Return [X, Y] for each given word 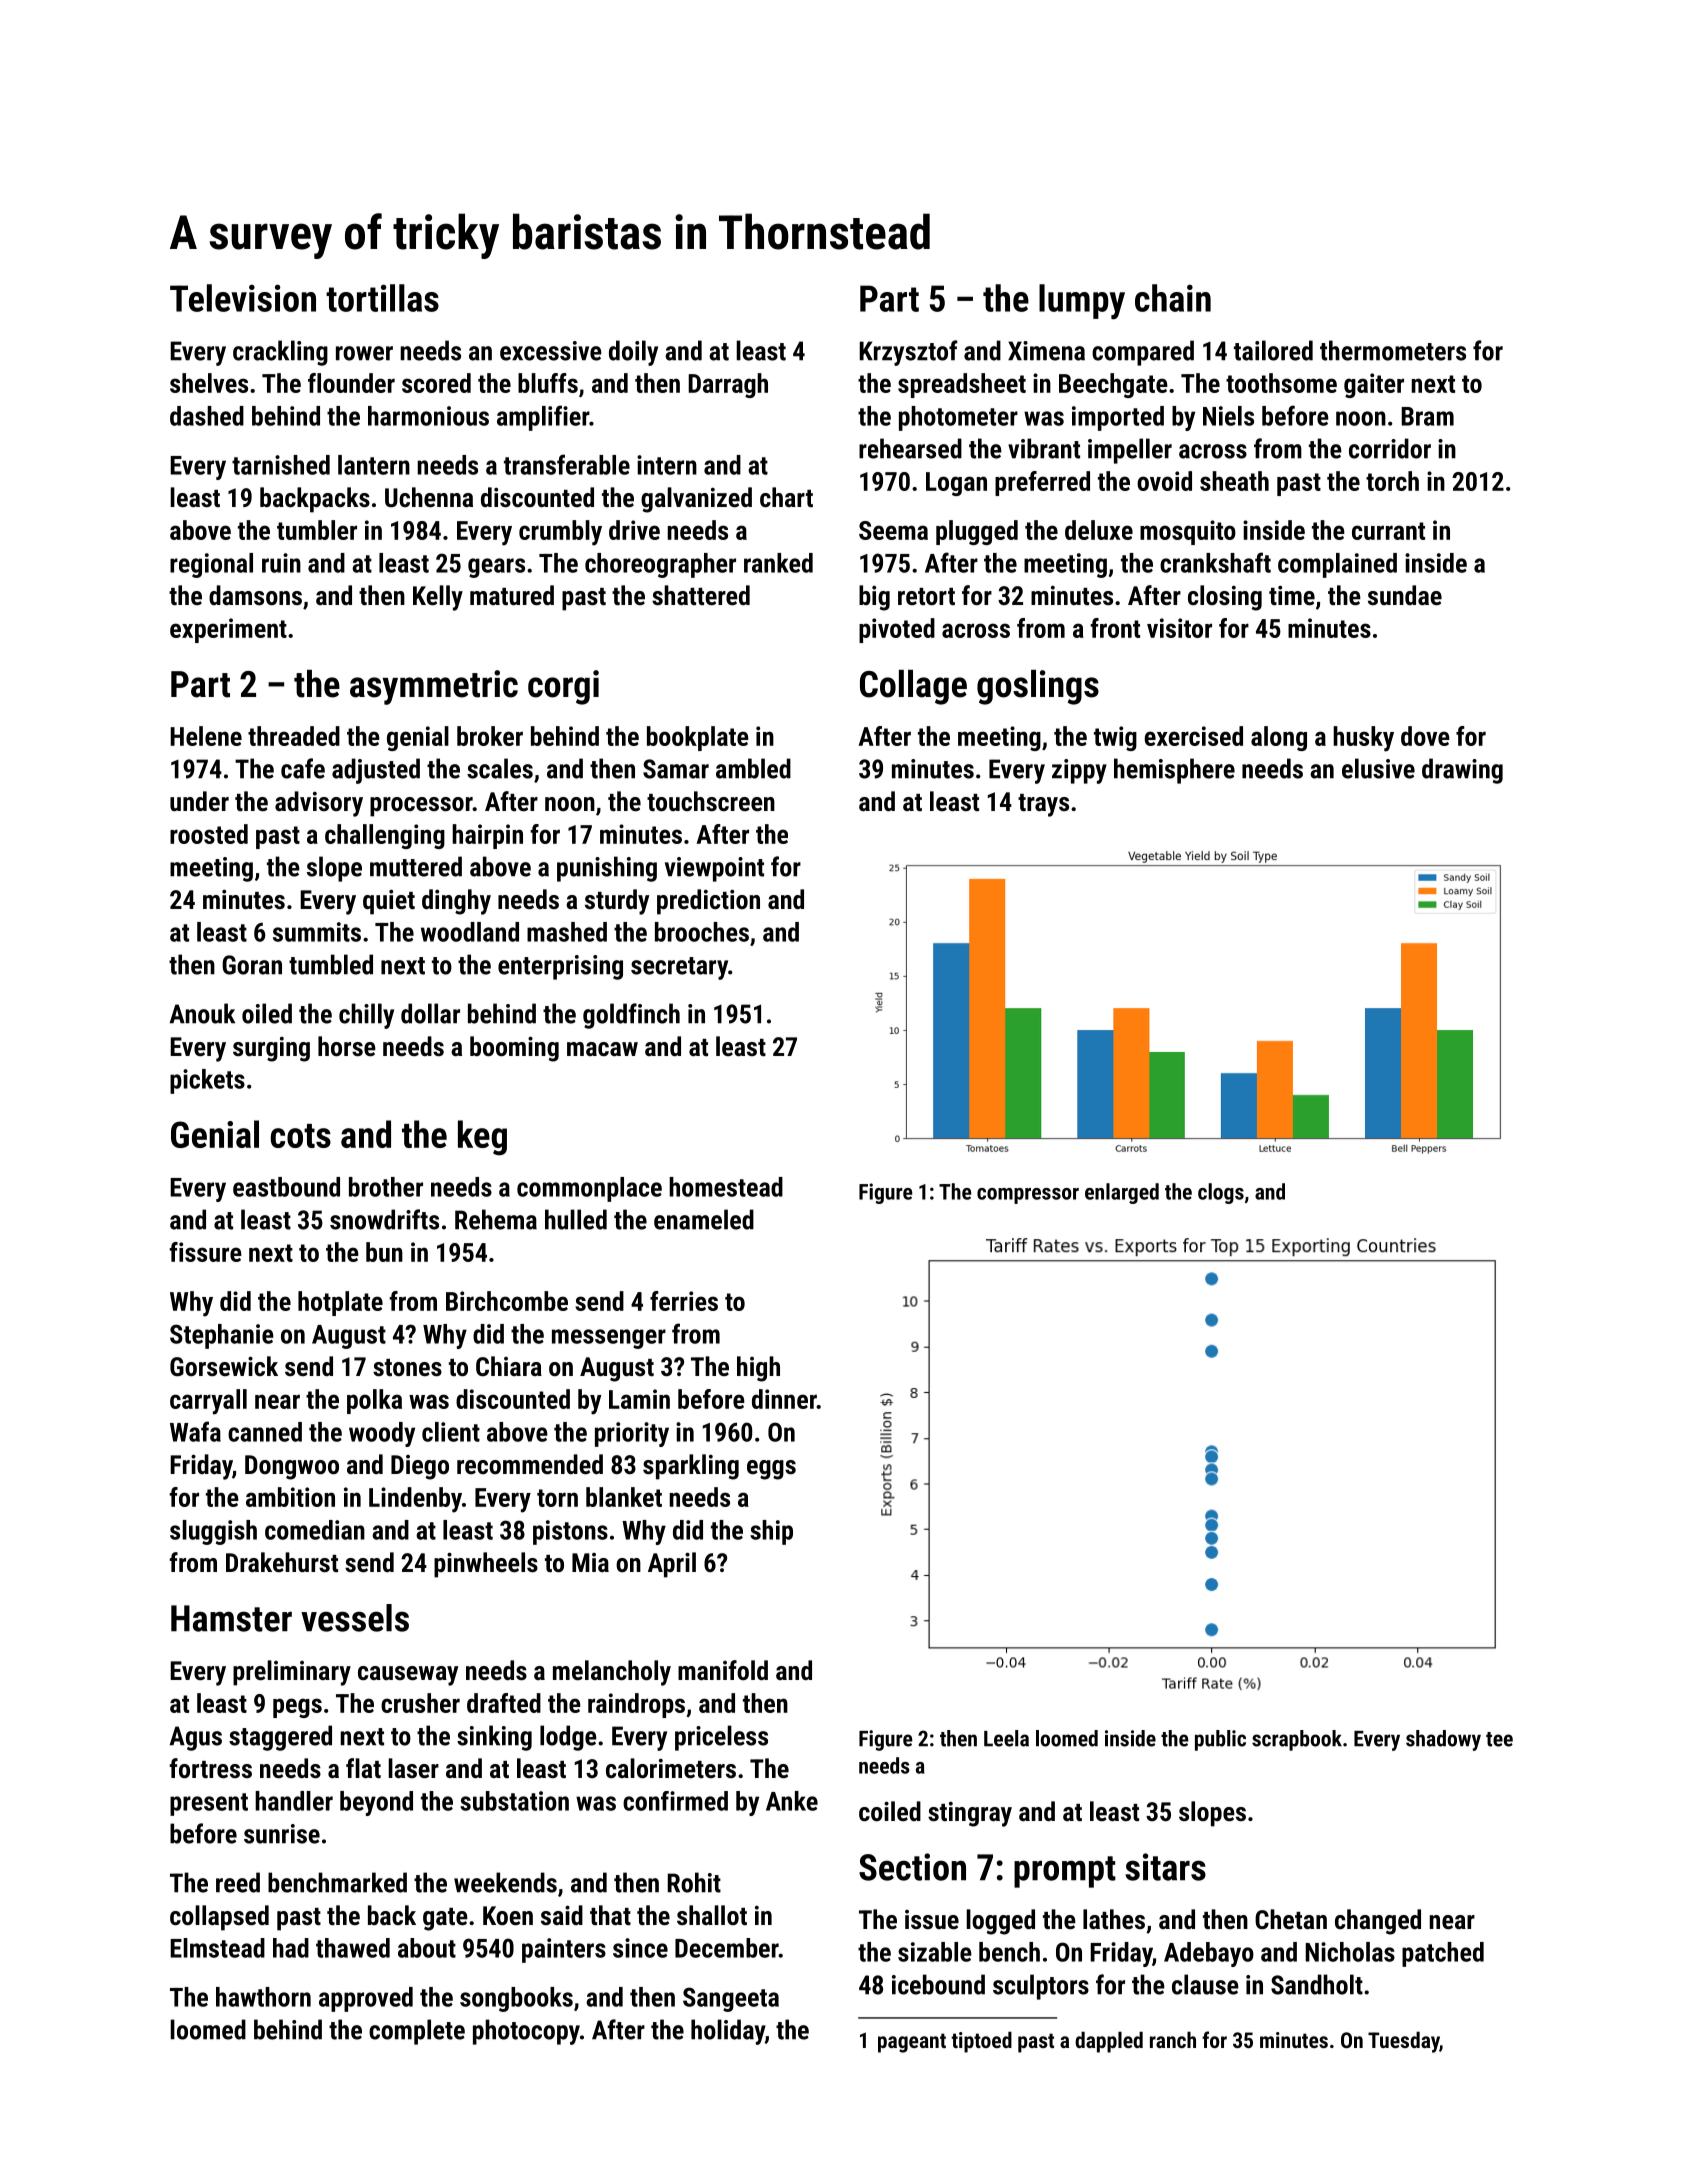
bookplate [698, 738]
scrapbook [1297, 1740]
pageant [912, 2043]
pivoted [897, 630]
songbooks [516, 1999]
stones [407, 1367]
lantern [374, 465]
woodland [470, 932]
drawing [1462, 771]
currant [1388, 531]
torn [557, 1498]
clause [1205, 1984]
